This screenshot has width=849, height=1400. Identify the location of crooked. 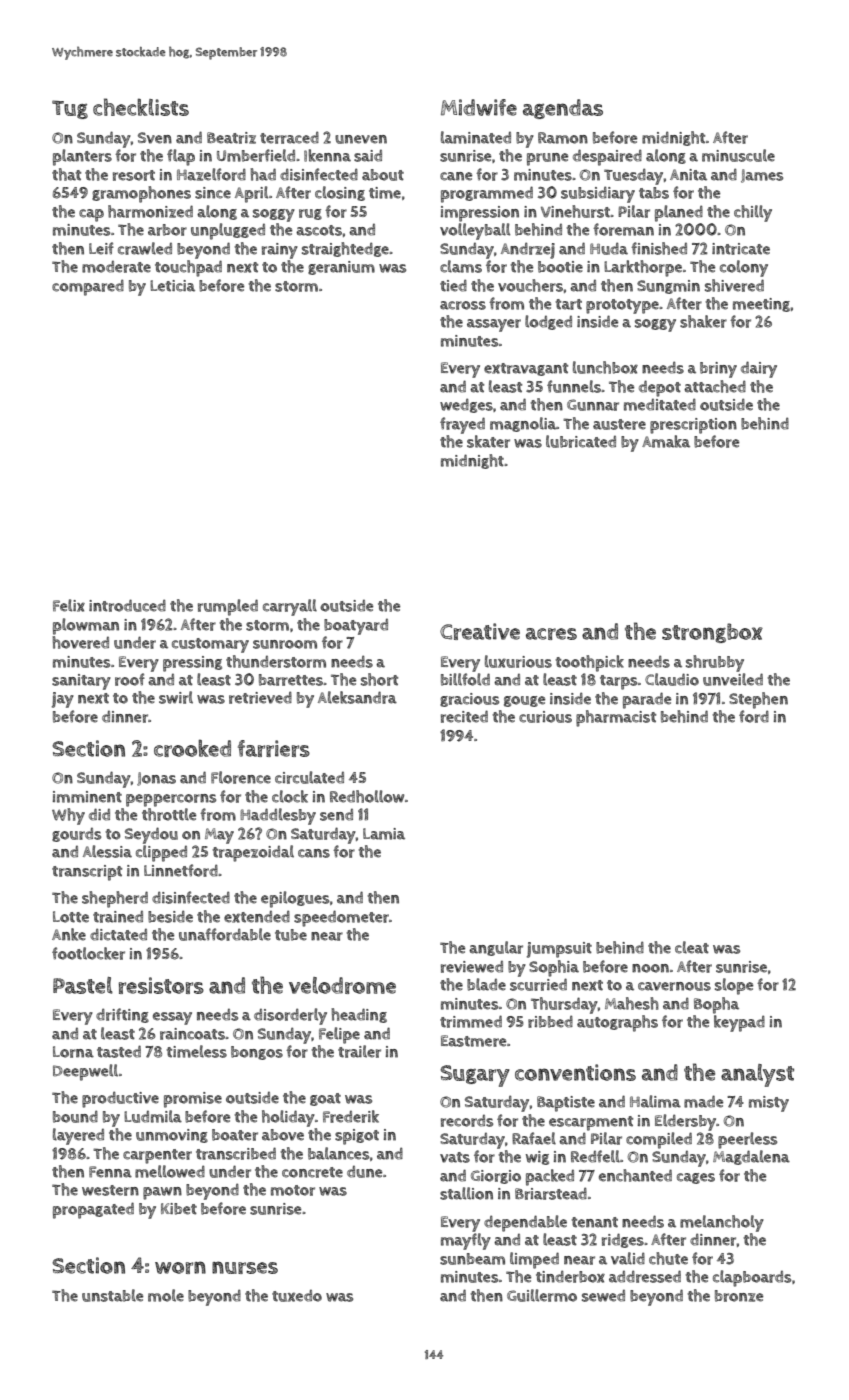
(192, 748).
